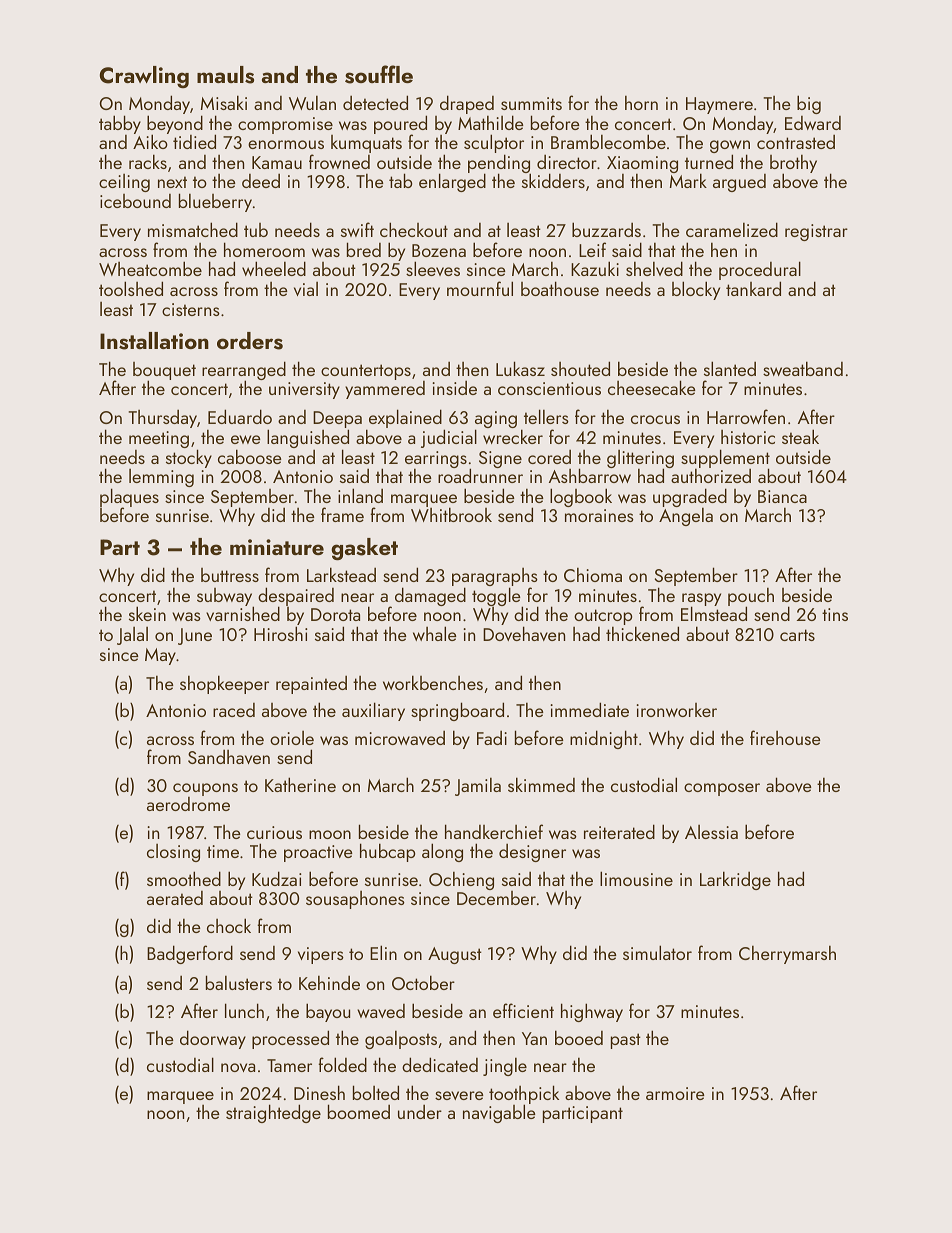  Describe the element at coordinates (379, 74) in the screenshot. I see `souffle` at that location.
